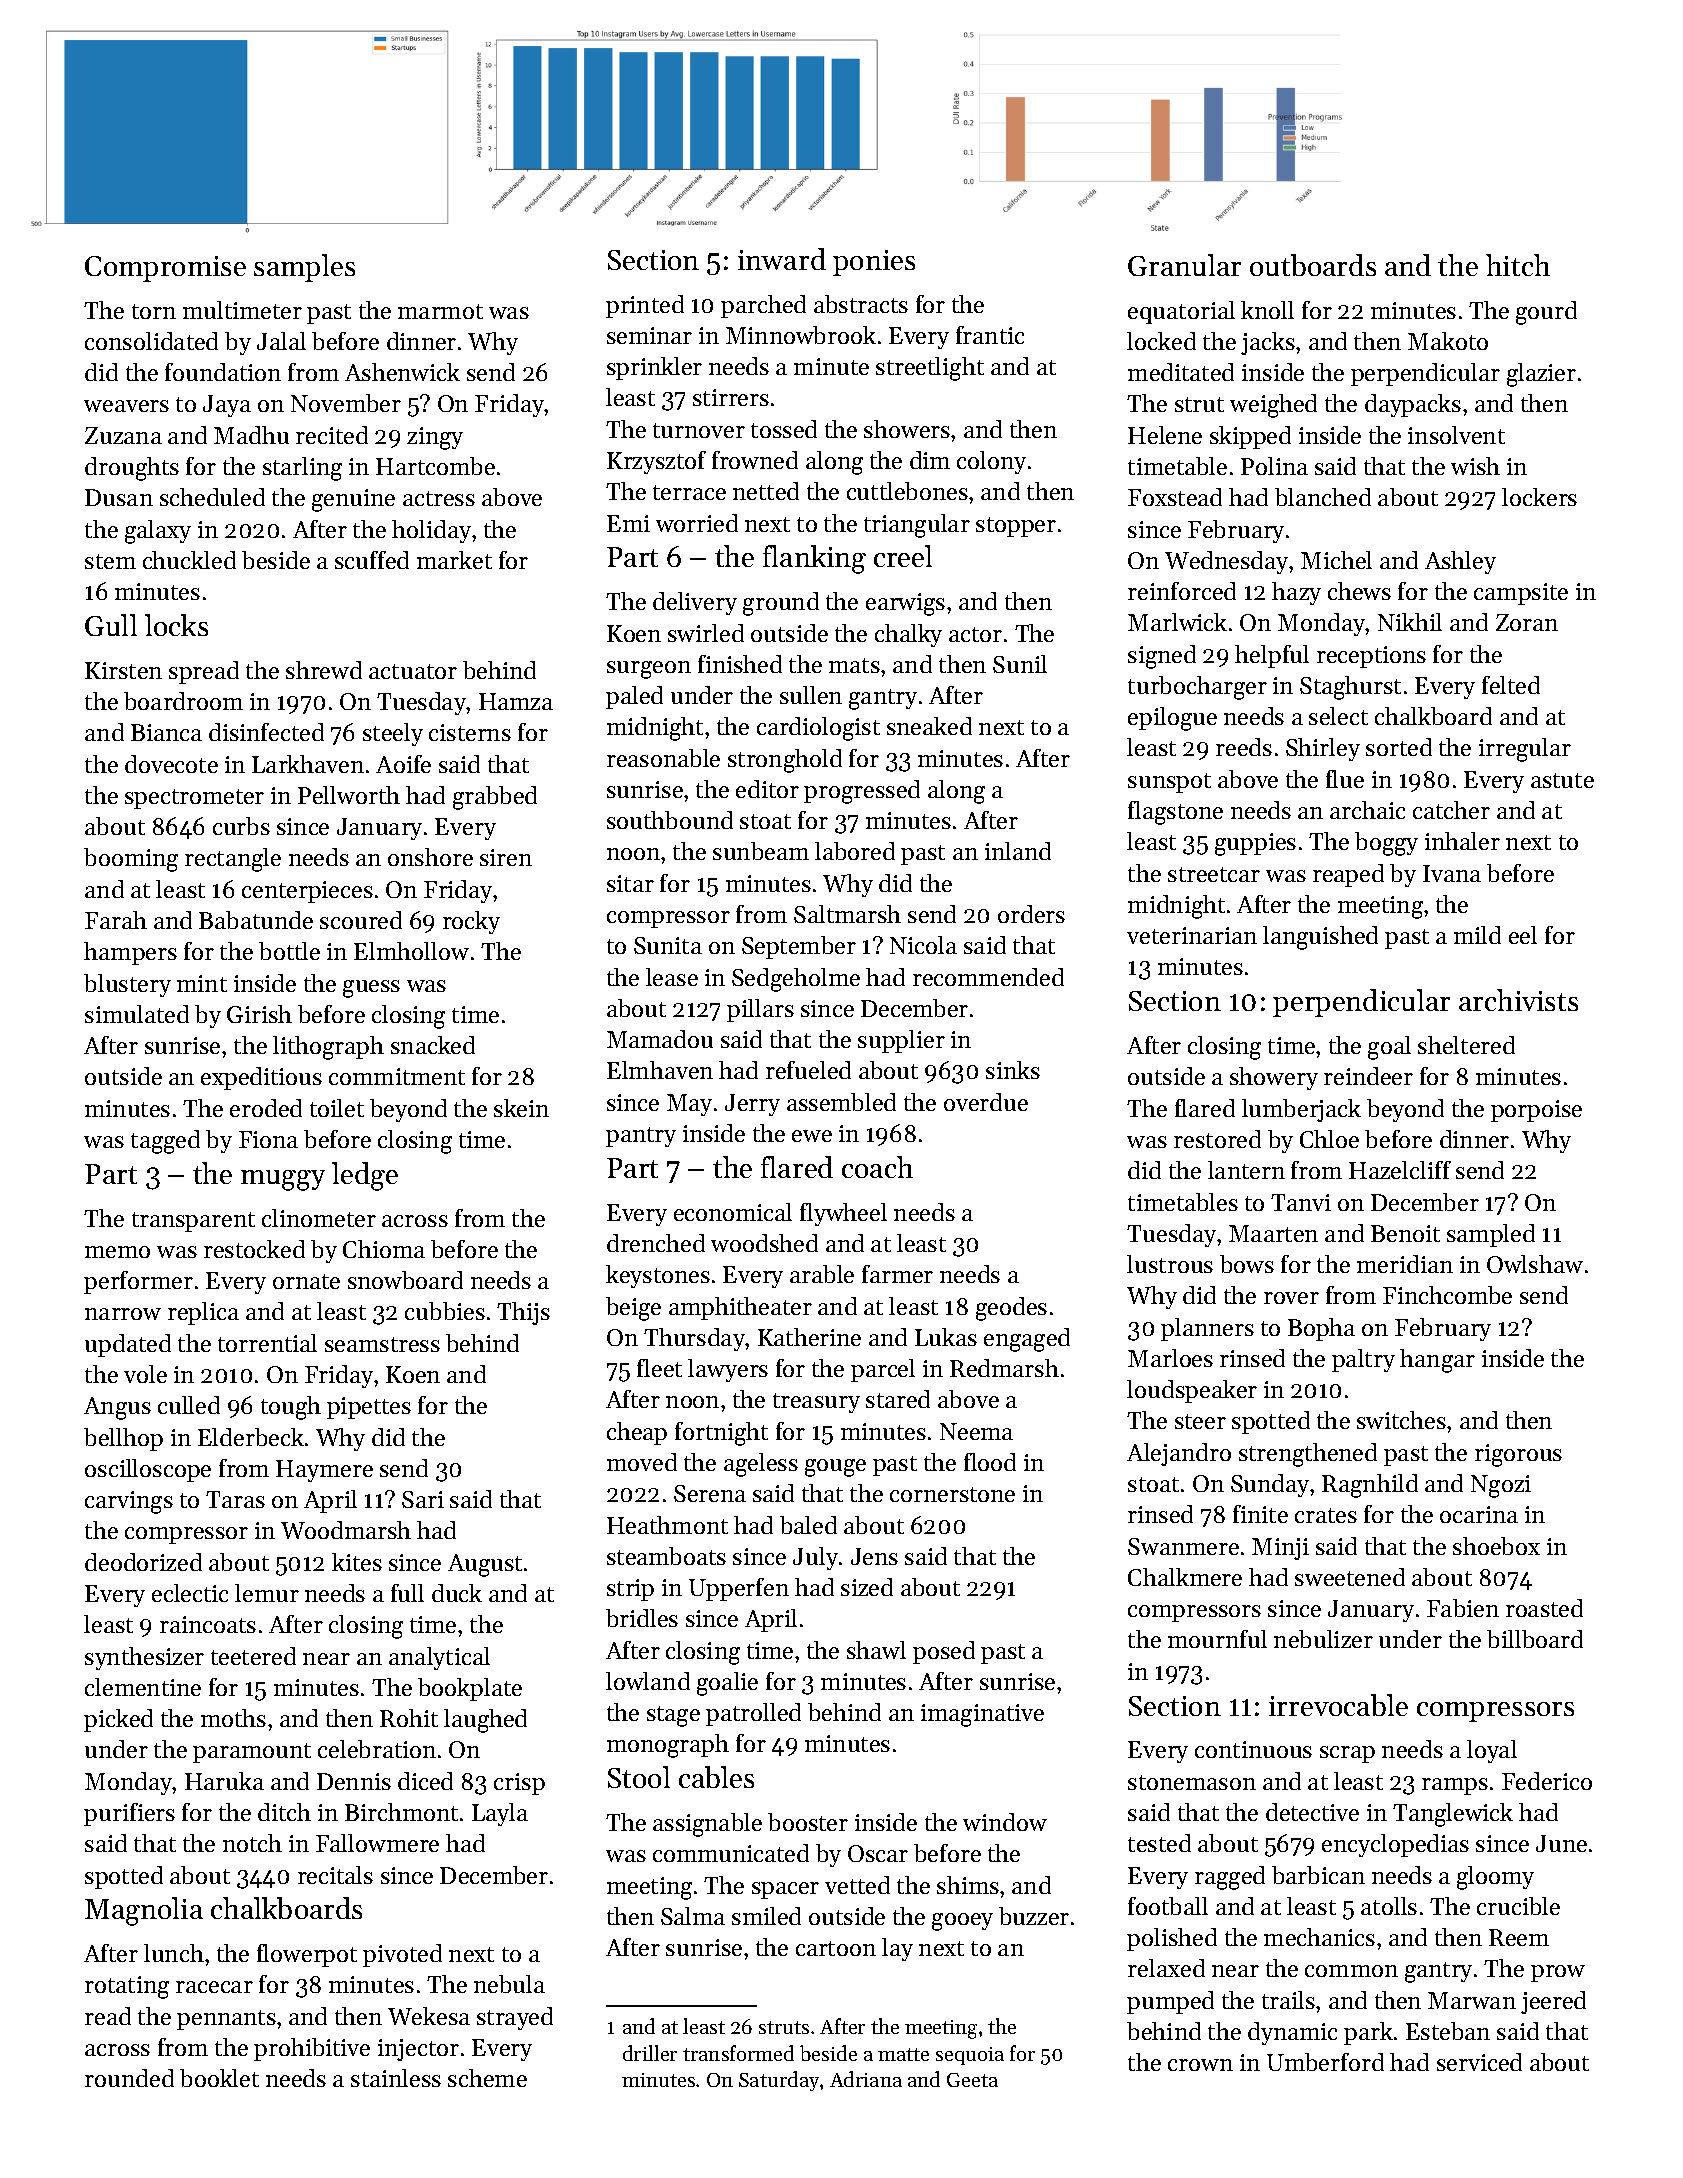  I want to click on marmot, so click(440, 311).
